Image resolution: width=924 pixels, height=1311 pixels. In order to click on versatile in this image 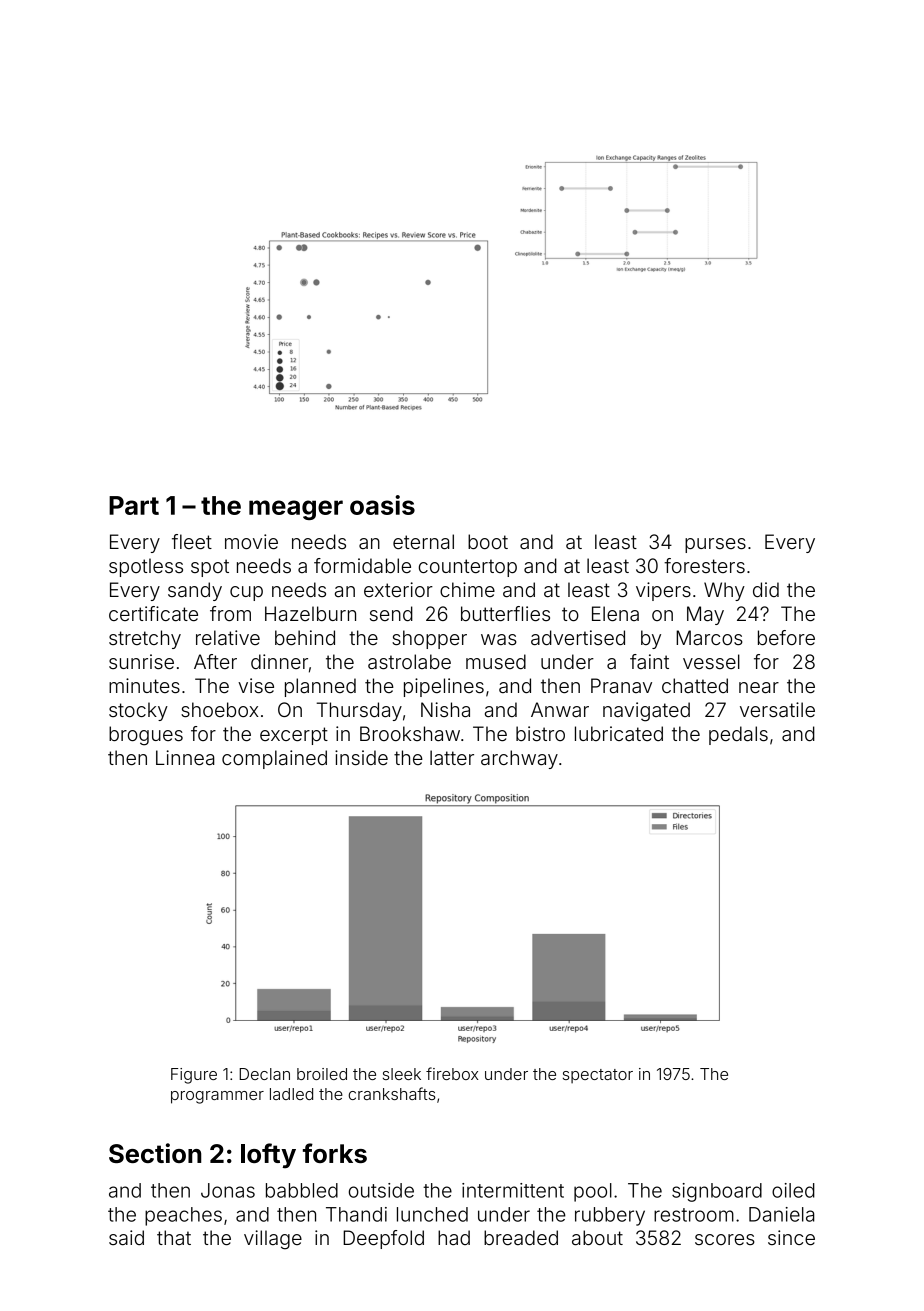, I will do `click(777, 709)`.
